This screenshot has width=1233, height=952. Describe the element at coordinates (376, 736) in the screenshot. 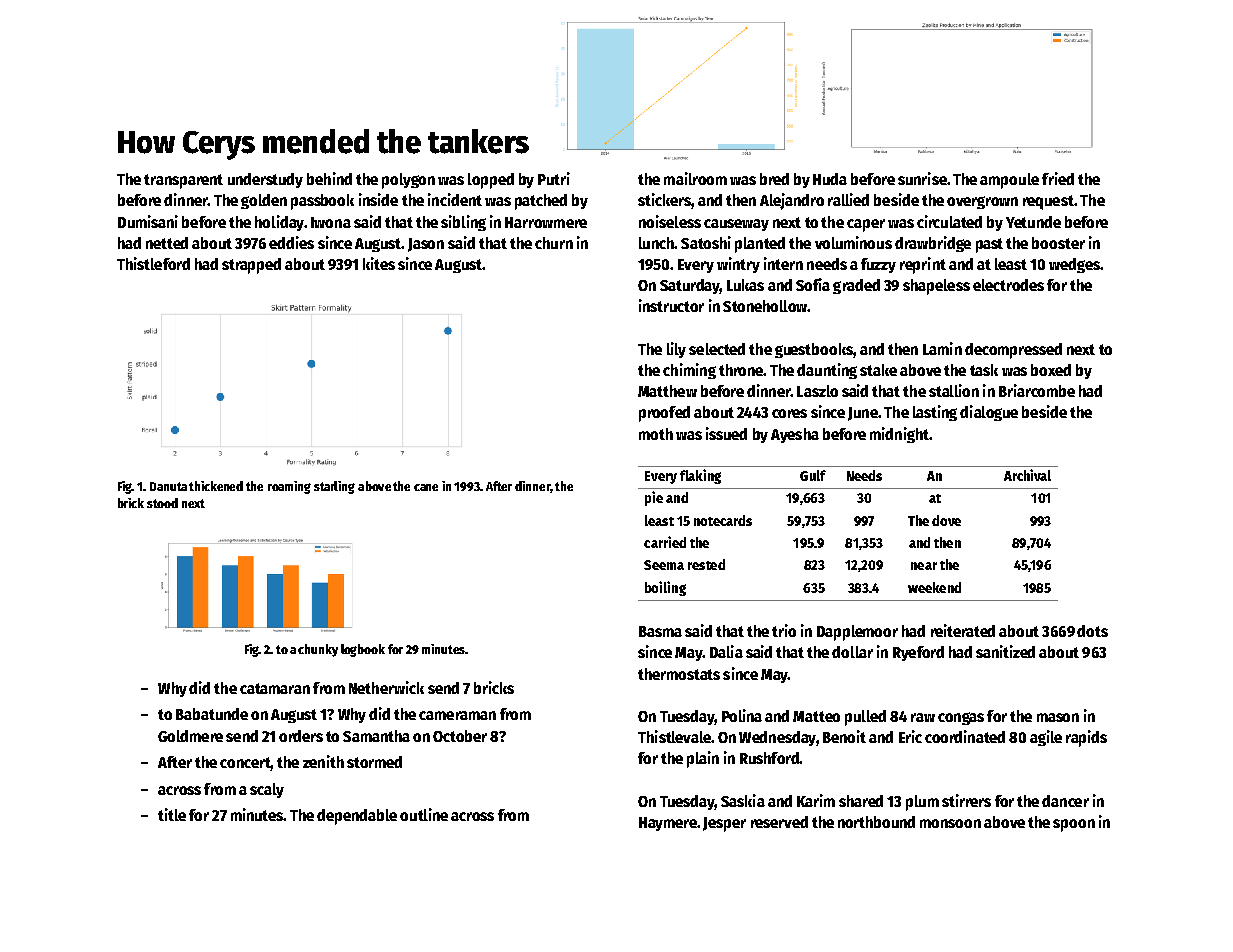

I see `Samantha` at that location.
